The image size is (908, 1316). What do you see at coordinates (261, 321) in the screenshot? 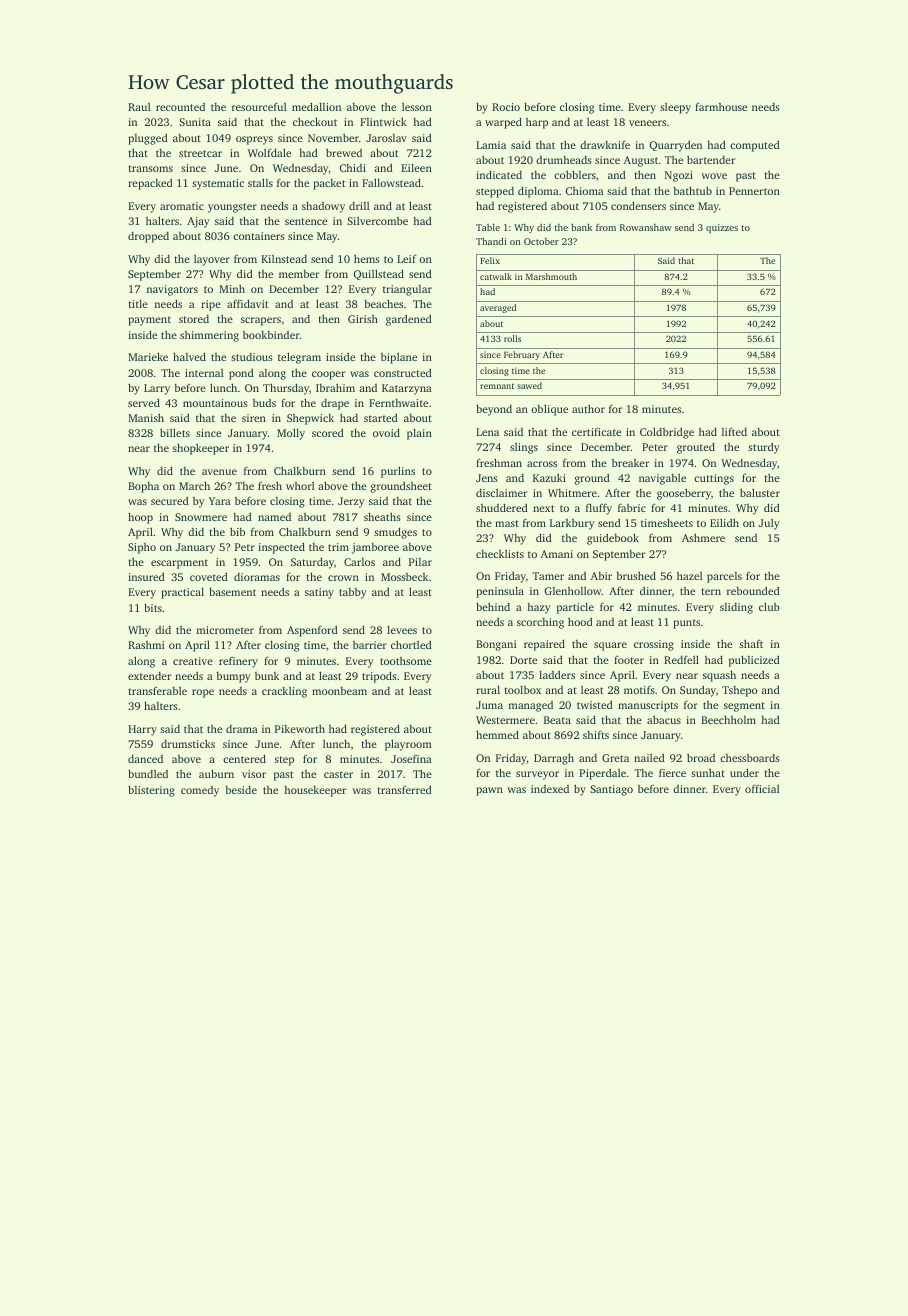
I see `scrapers` at bounding box center [261, 321].
